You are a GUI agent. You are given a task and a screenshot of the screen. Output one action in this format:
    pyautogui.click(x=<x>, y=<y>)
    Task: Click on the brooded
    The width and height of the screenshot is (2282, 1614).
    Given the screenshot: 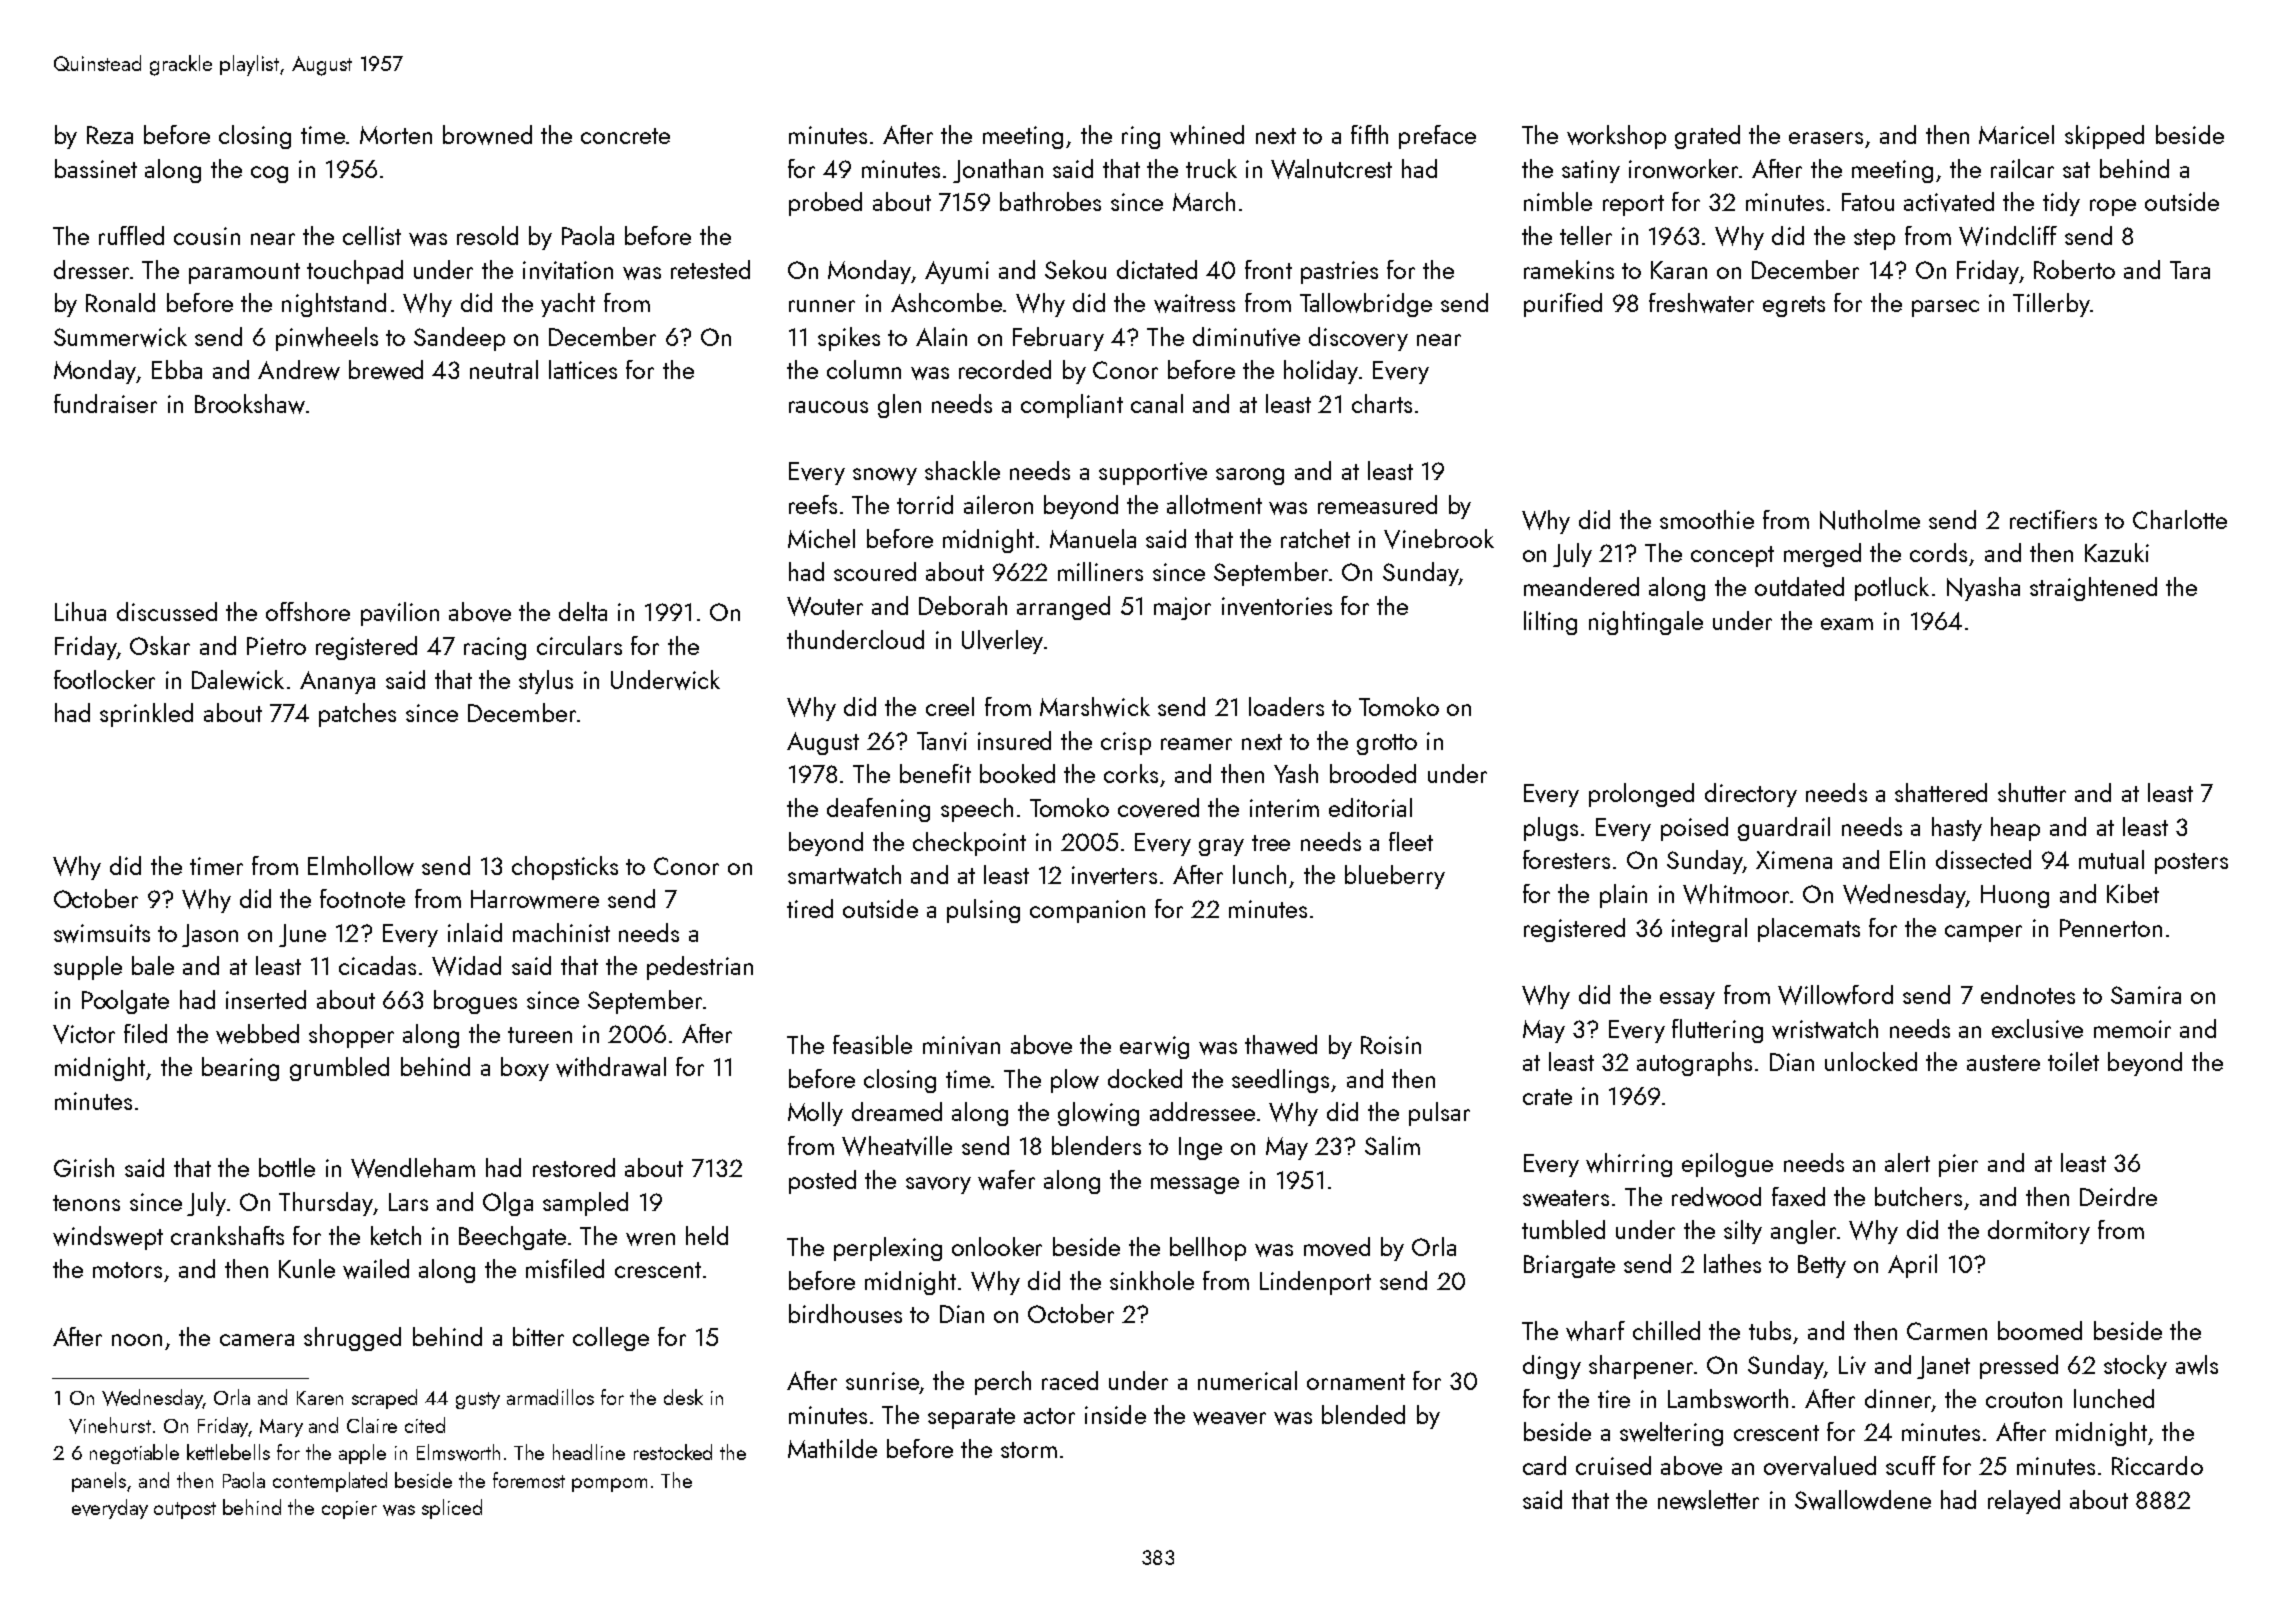 What is the action you would take?
    pyautogui.click(x=1373, y=773)
